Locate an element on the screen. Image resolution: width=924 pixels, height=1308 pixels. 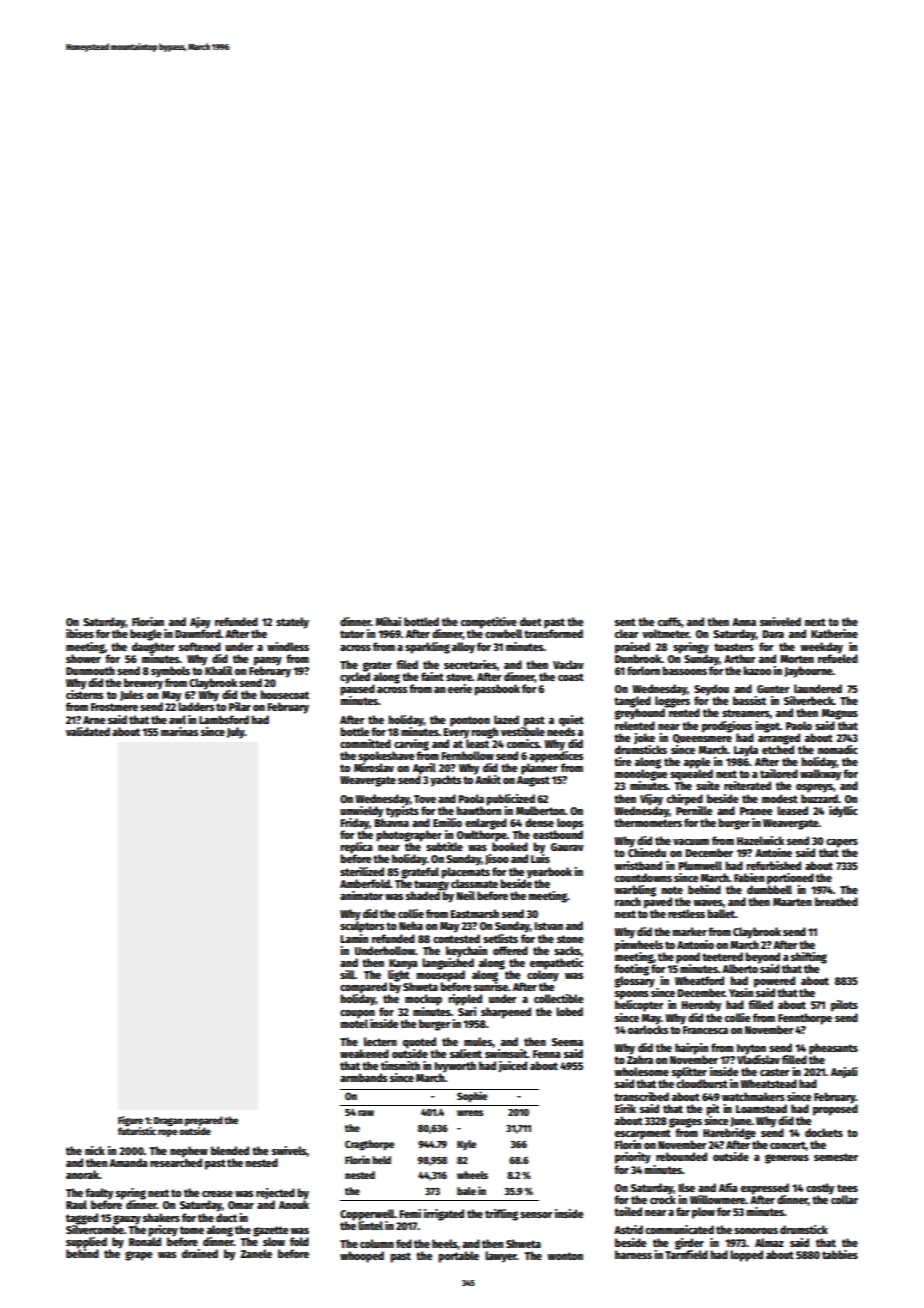
Anna is located at coordinates (744, 622).
